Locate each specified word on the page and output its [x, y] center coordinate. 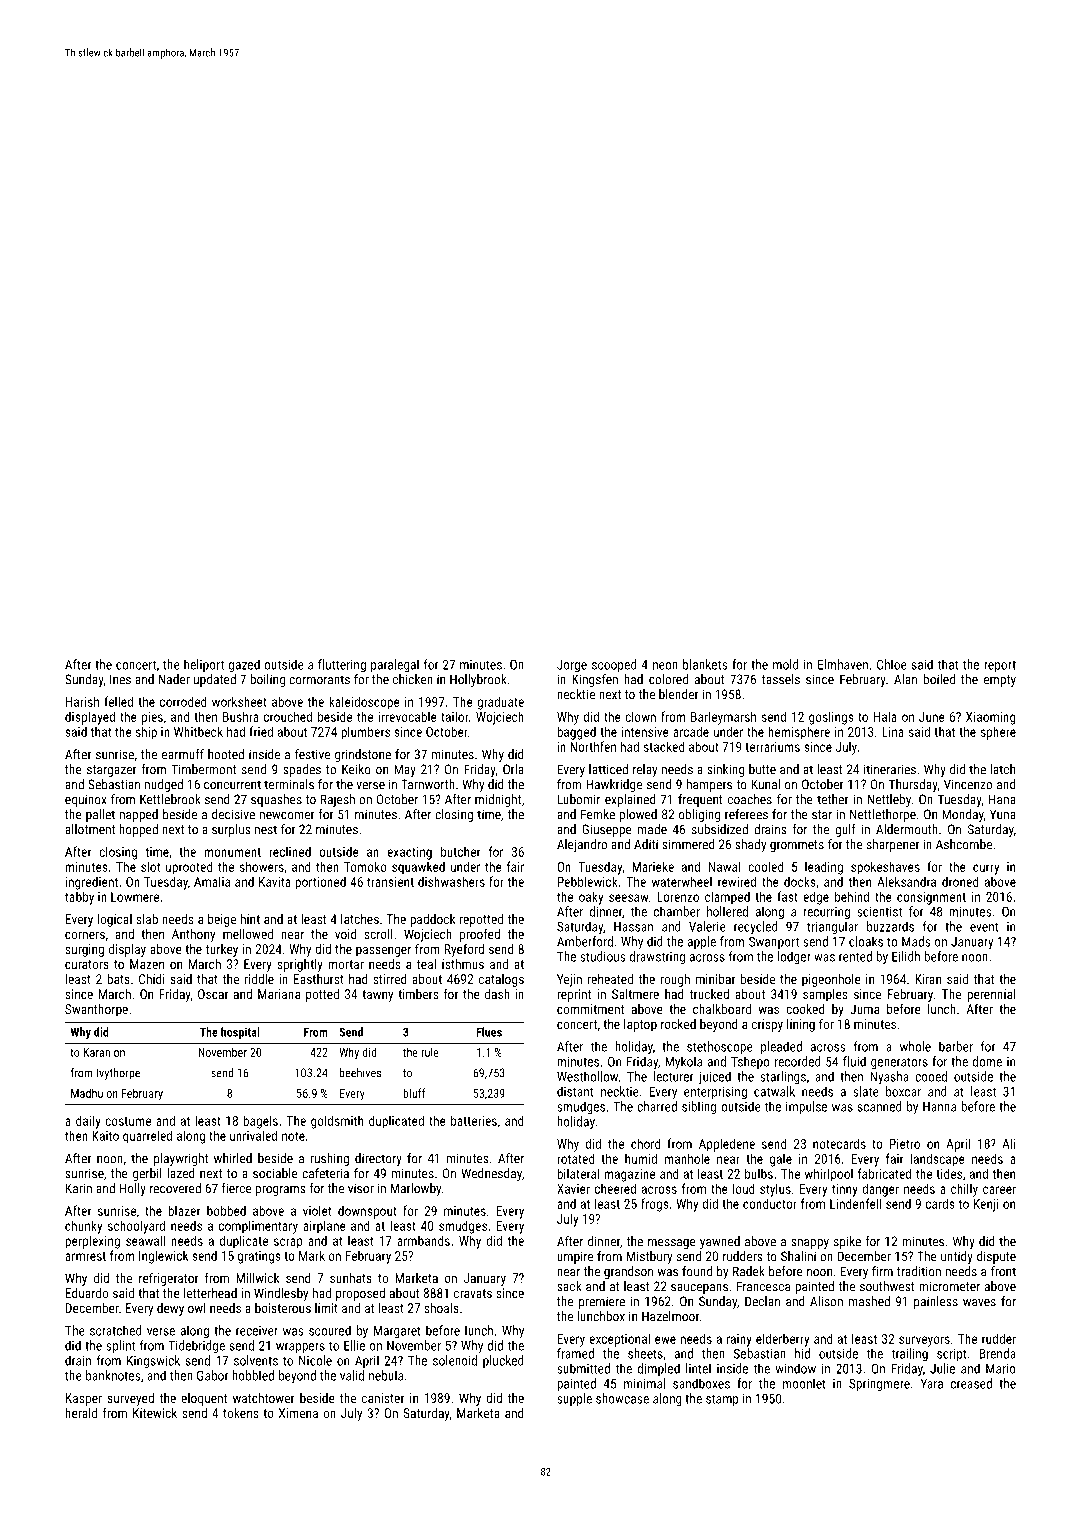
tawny [377, 996]
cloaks [866, 941]
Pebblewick [588, 881]
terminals [289, 784]
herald [81, 1413]
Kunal [766, 784]
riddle [259, 979]
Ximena [298, 1413]
